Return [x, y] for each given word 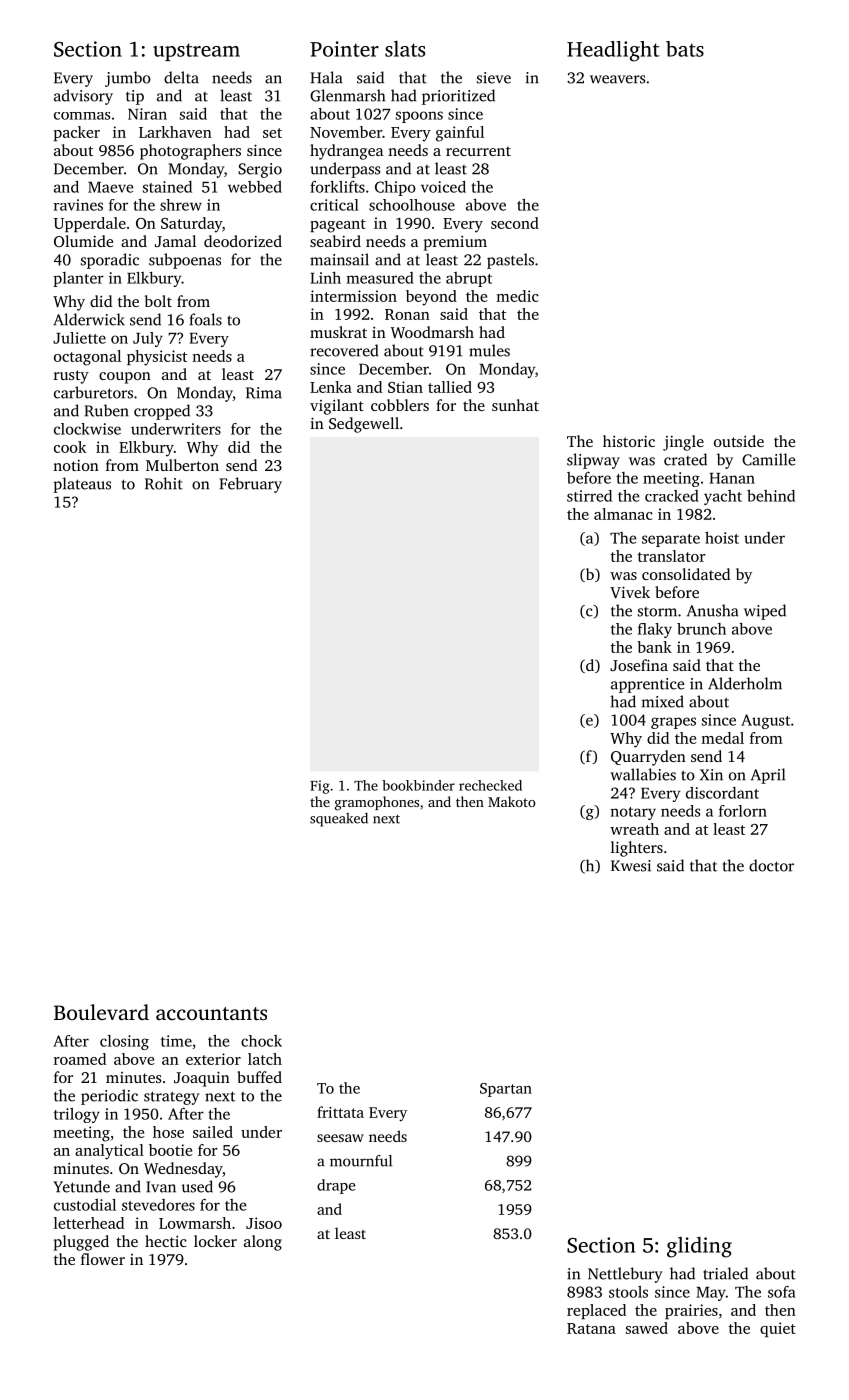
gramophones [377, 803]
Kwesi [631, 866]
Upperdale [90, 224]
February [250, 485]
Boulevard [101, 1012]
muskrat [338, 332]
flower [103, 1259]
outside [739, 441]
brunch [701, 629]
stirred [589, 496]
